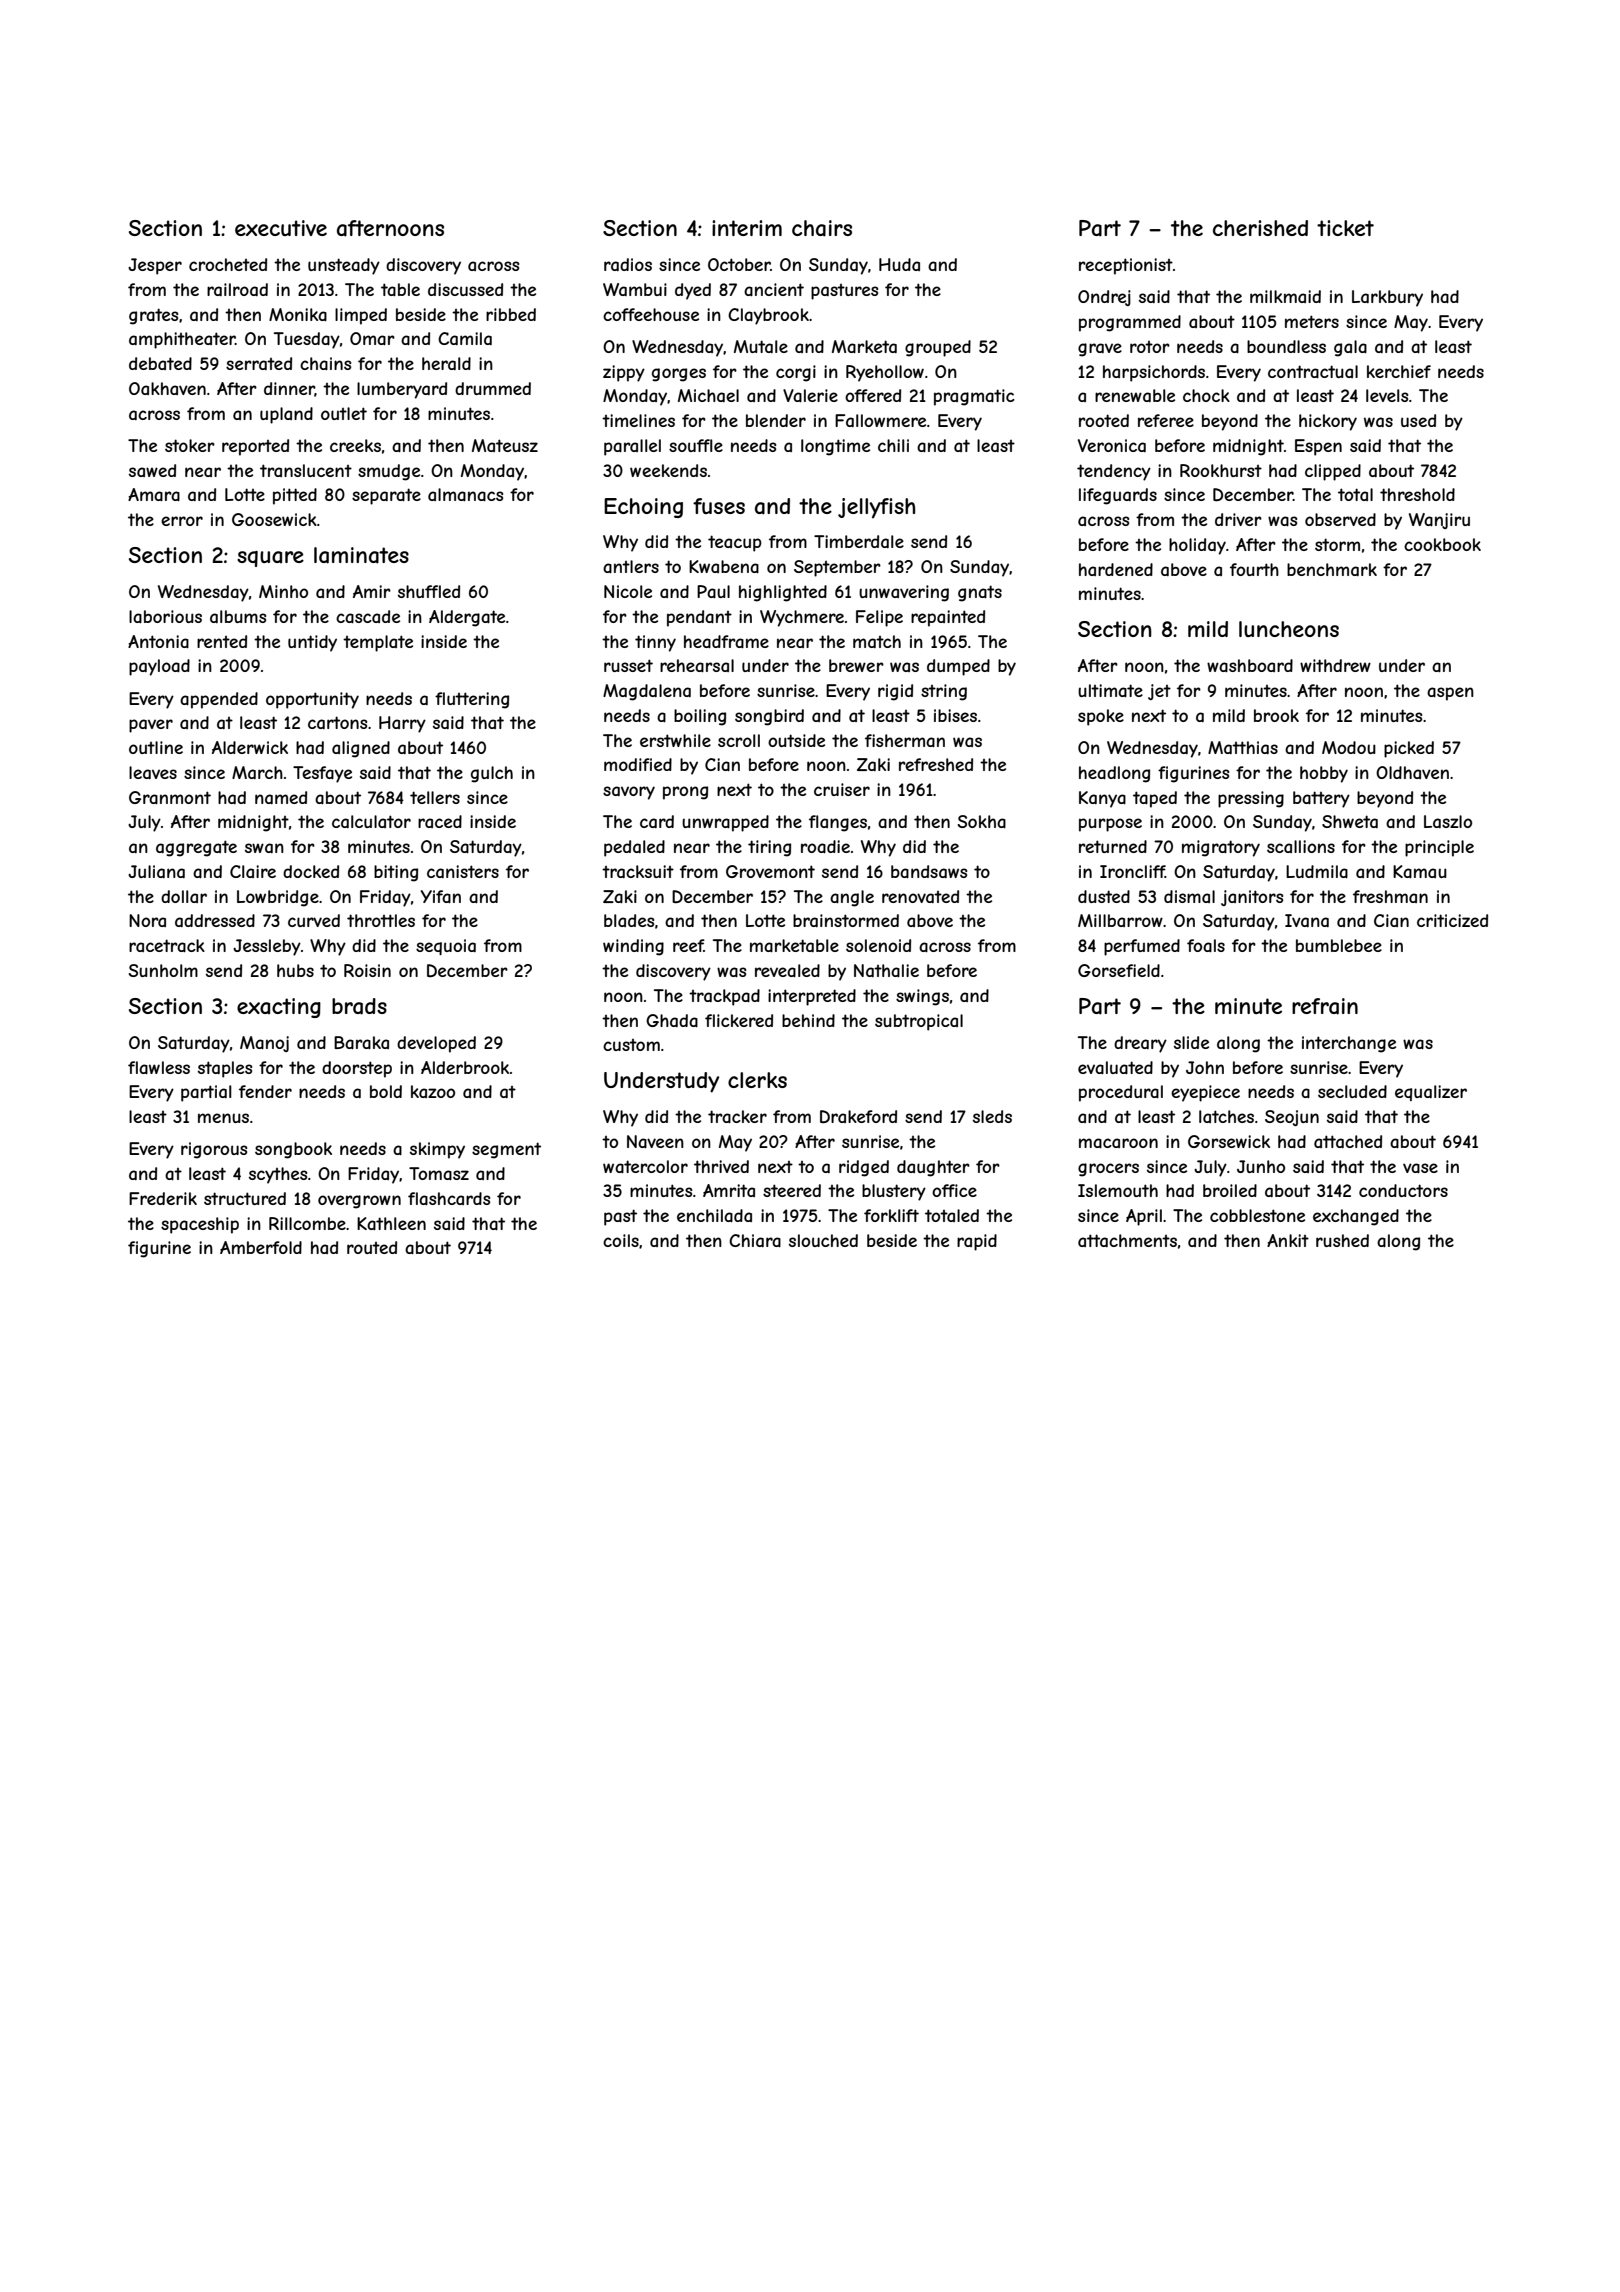 This screenshot has width=1620, height=2292. Describe the element at coordinates (876, 508) in the screenshot. I see `jellyfish` at that location.
